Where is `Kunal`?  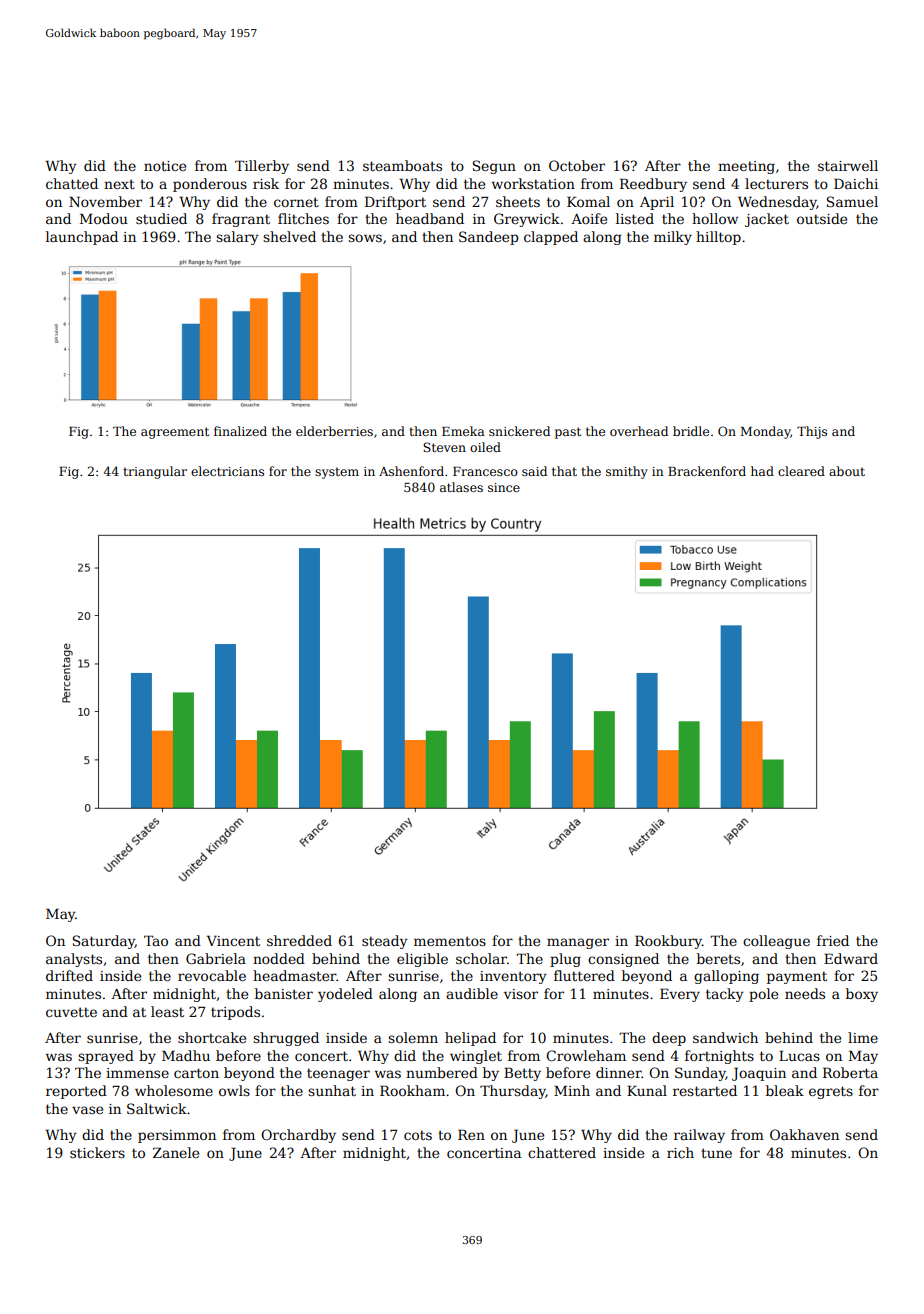 Kunal is located at coordinates (647, 1090).
